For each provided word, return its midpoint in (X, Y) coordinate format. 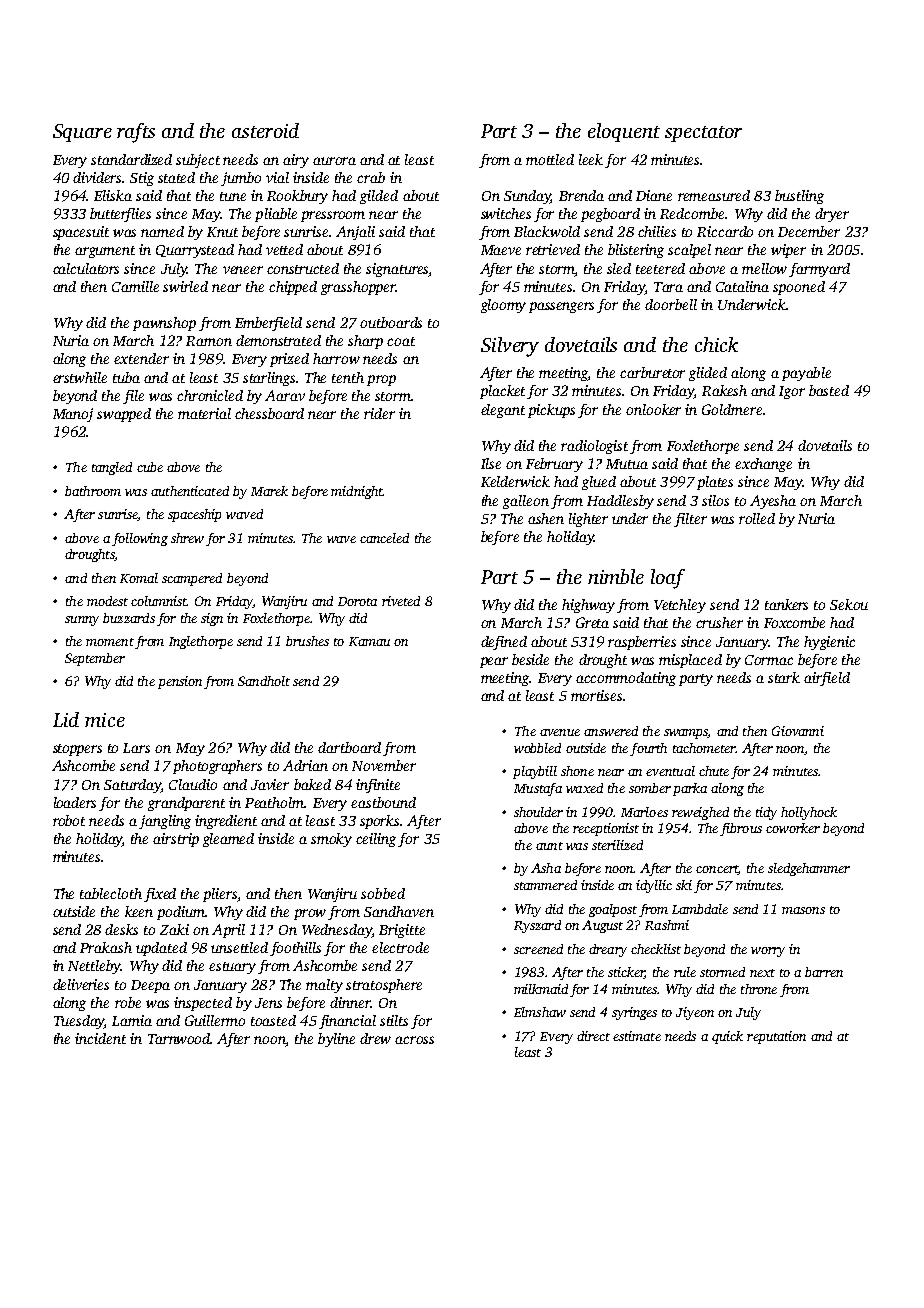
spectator (703, 134)
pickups (551, 411)
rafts (136, 133)
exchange (763, 465)
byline (336, 1040)
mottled (550, 159)
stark (784, 677)
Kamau (369, 641)
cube (150, 467)
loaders (75, 802)
